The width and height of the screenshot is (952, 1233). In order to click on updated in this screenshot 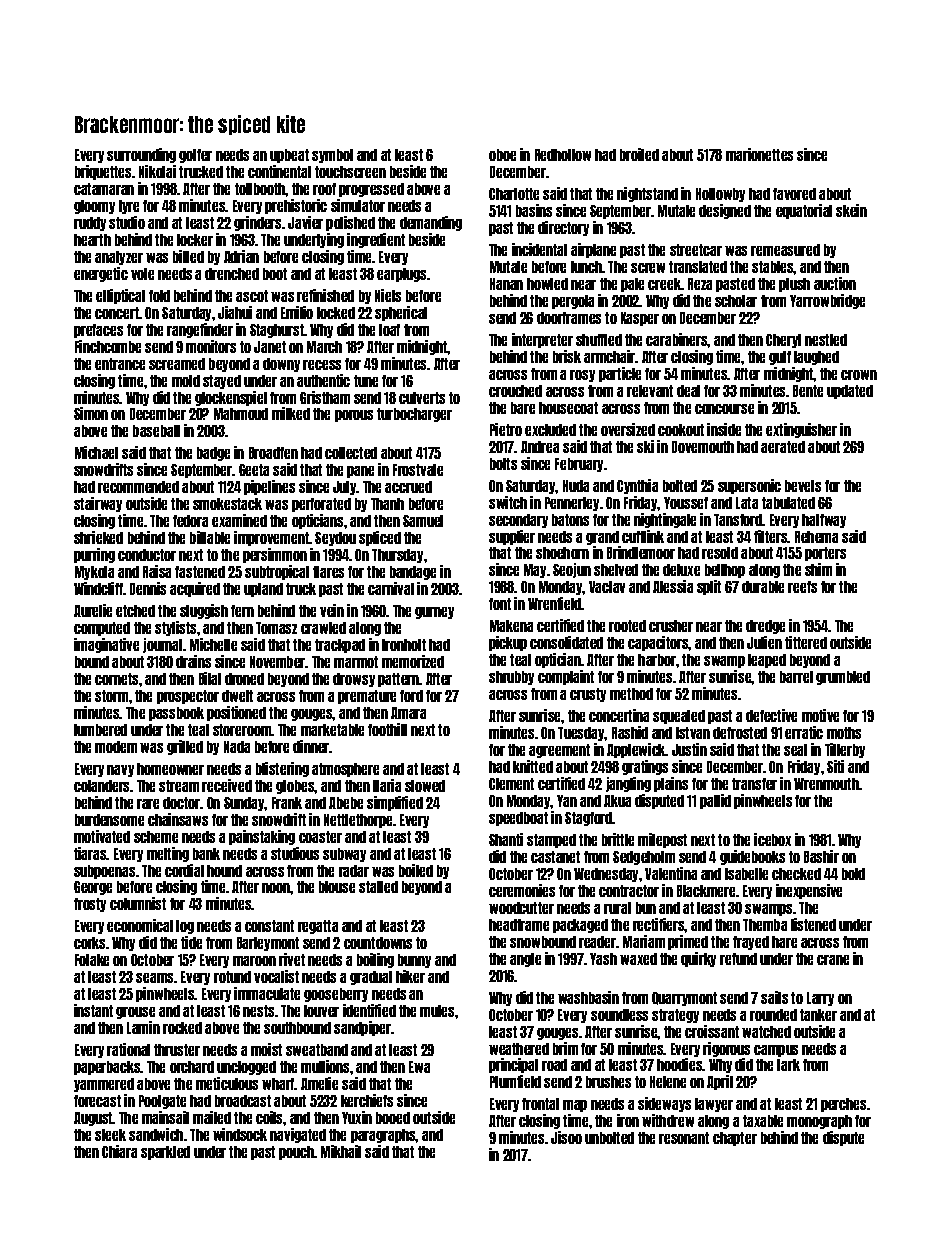, I will do `click(850, 392)`.
